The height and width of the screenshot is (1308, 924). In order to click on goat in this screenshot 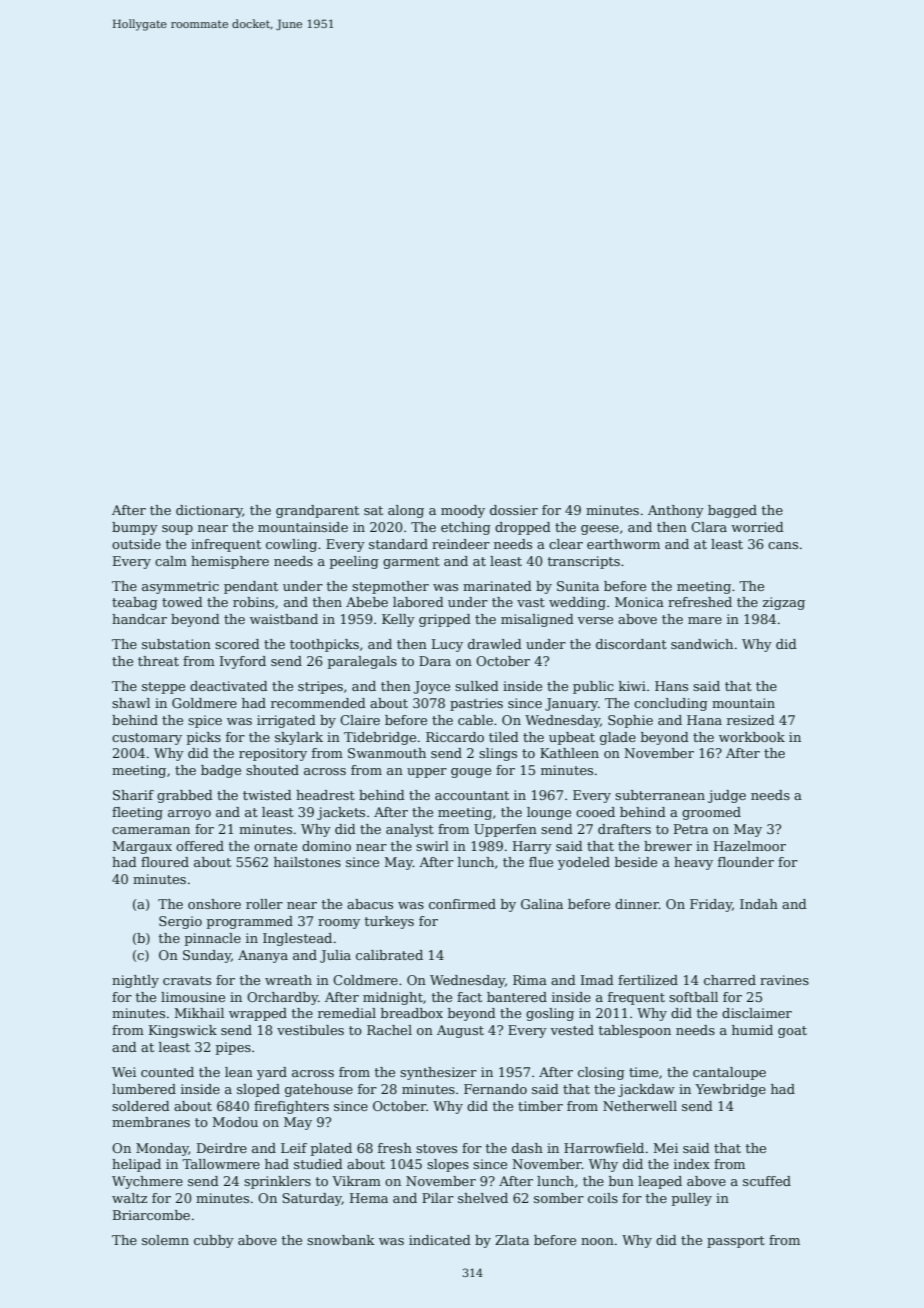, I will do `click(792, 1032)`.
